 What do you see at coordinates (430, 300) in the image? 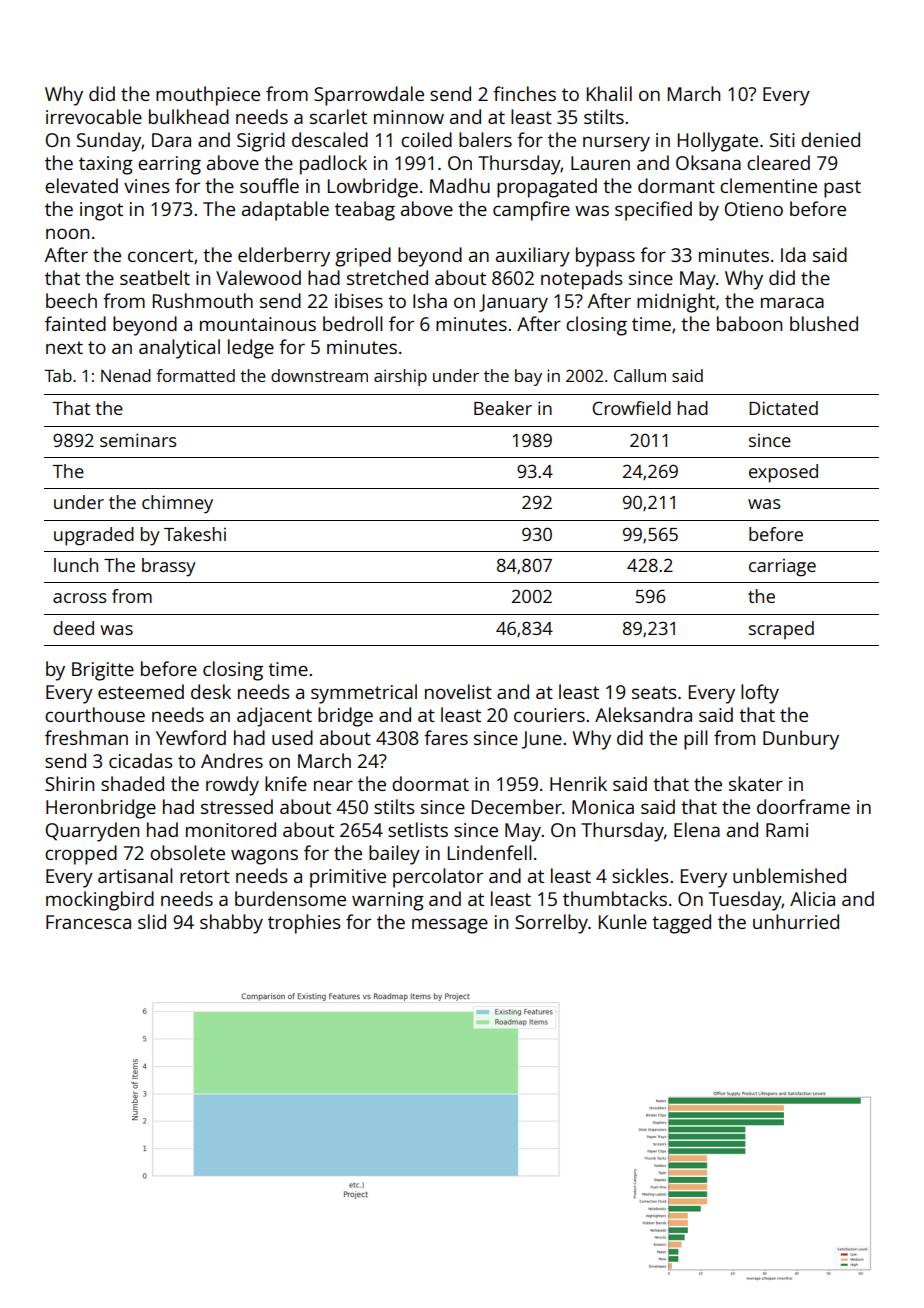
I see `Isha` at bounding box center [430, 300].
